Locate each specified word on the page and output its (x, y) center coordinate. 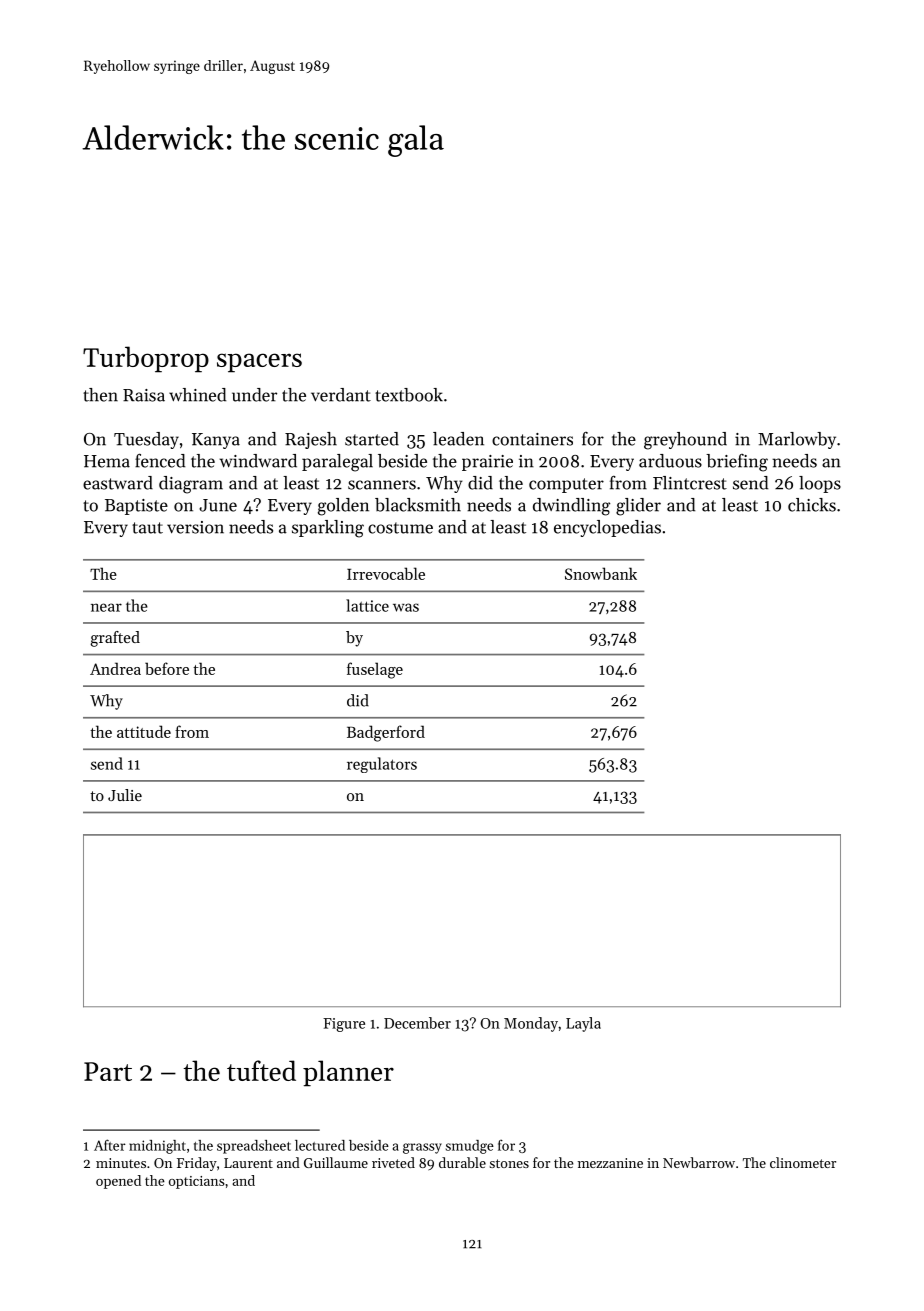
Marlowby (797, 440)
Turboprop (146, 359)
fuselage (375, 670)
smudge (470, 1147)
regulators (382, 765)
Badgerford (386, 733)
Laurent (248, 1163)
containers (532, 439)
